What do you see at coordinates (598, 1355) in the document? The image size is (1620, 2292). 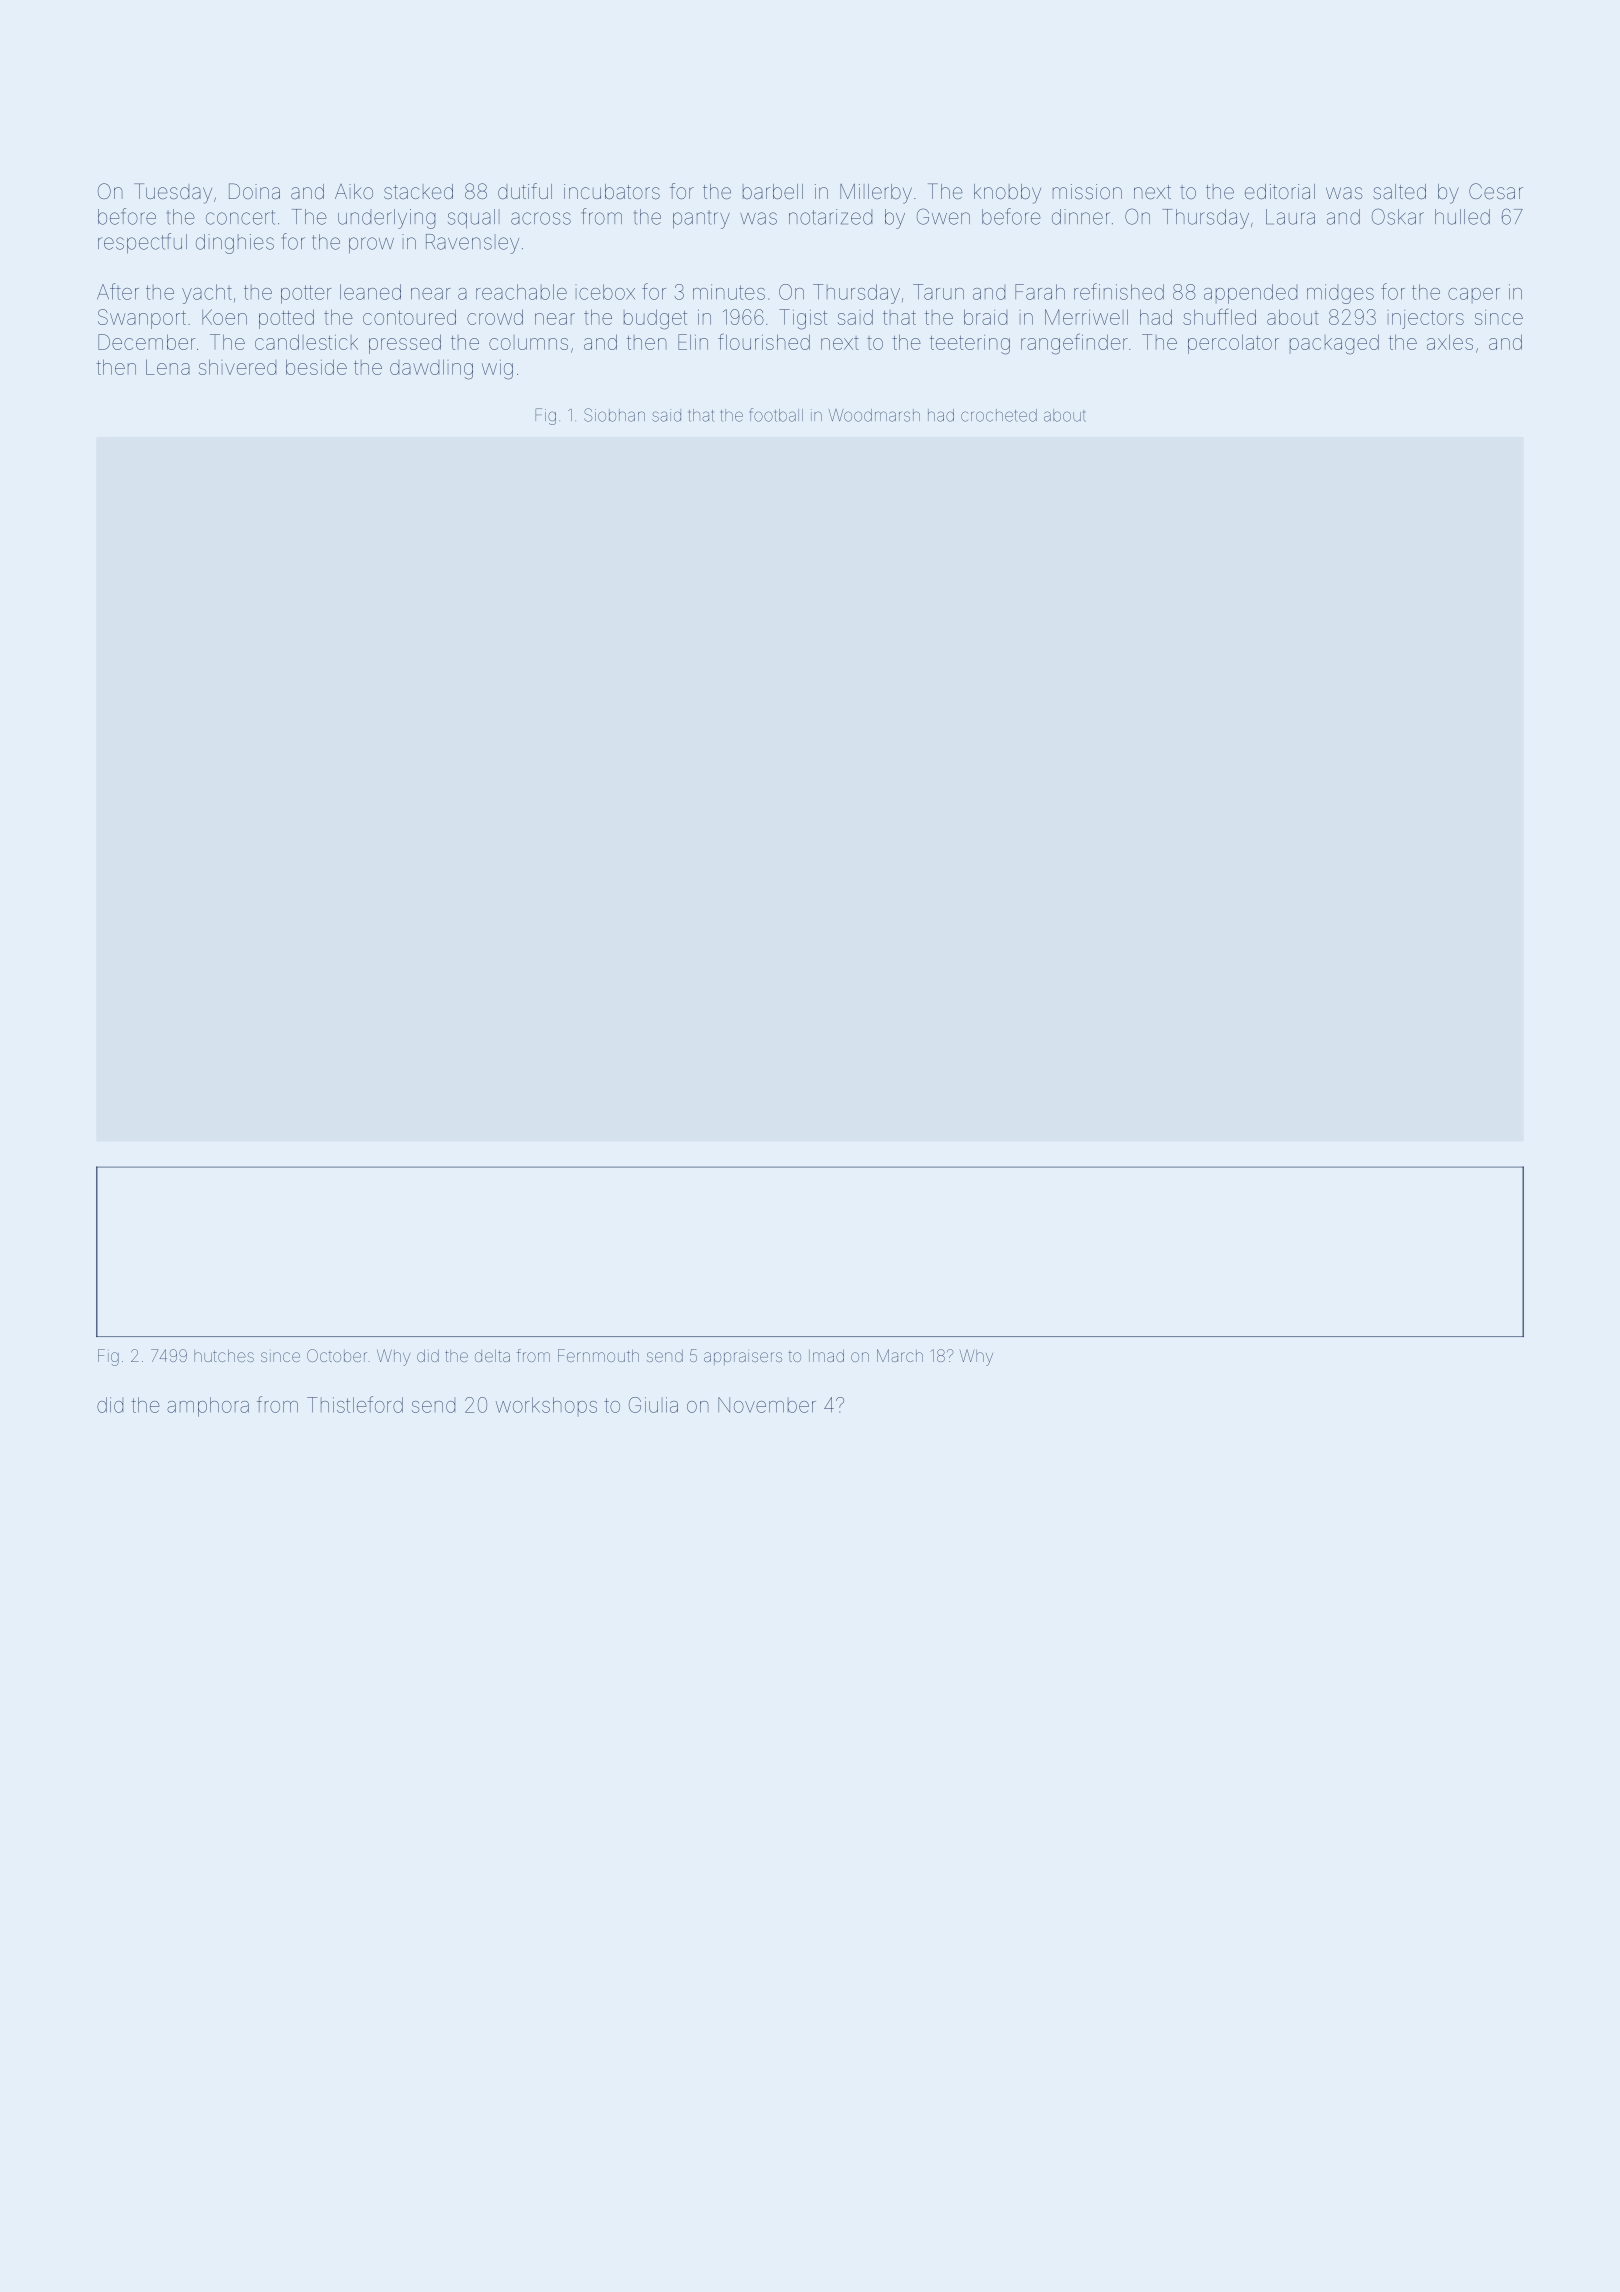 I see `Fernmouth` at bounding box center [598, 1355].
